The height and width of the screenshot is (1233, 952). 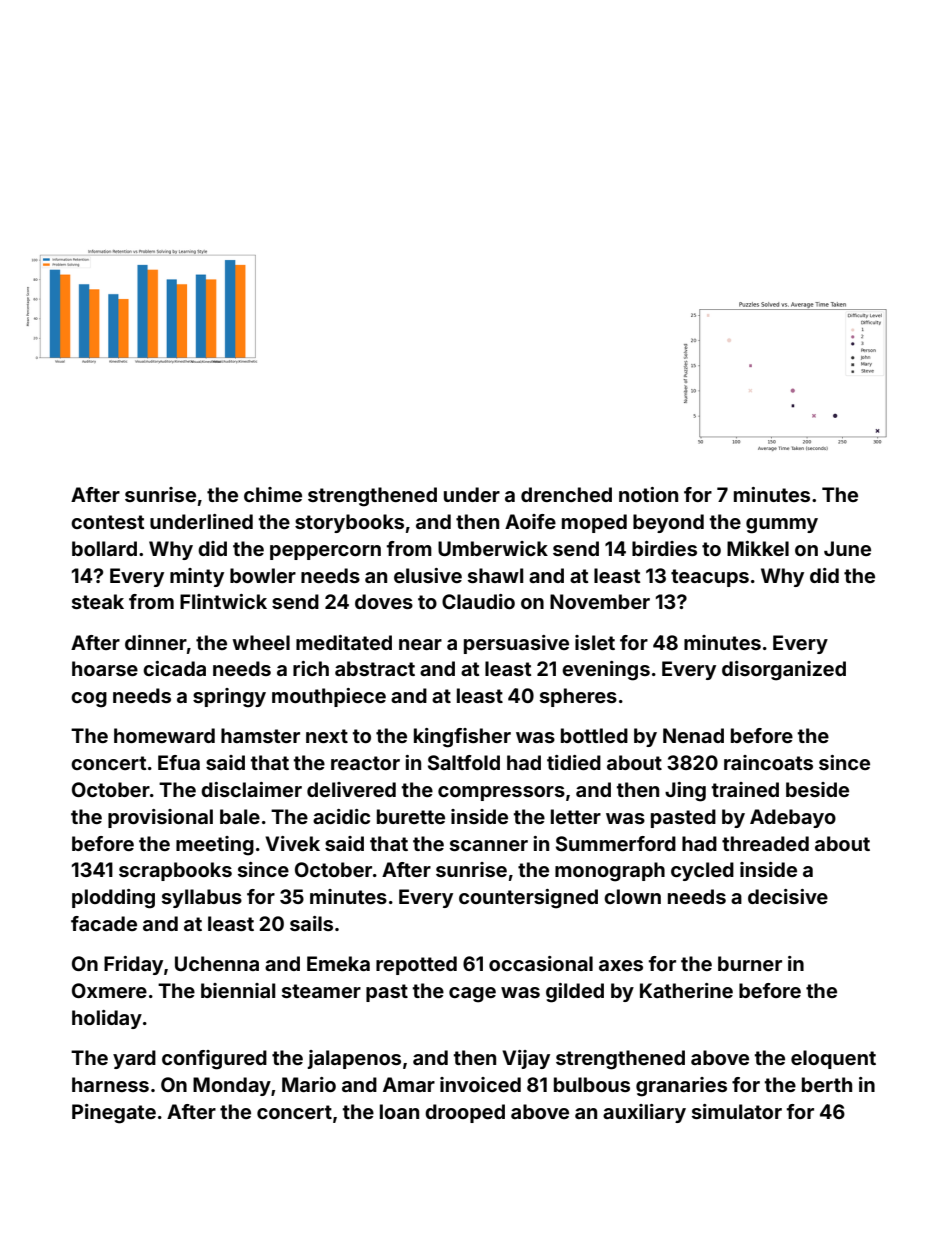 I want to click on Efua, so click(x=179, y=762).
